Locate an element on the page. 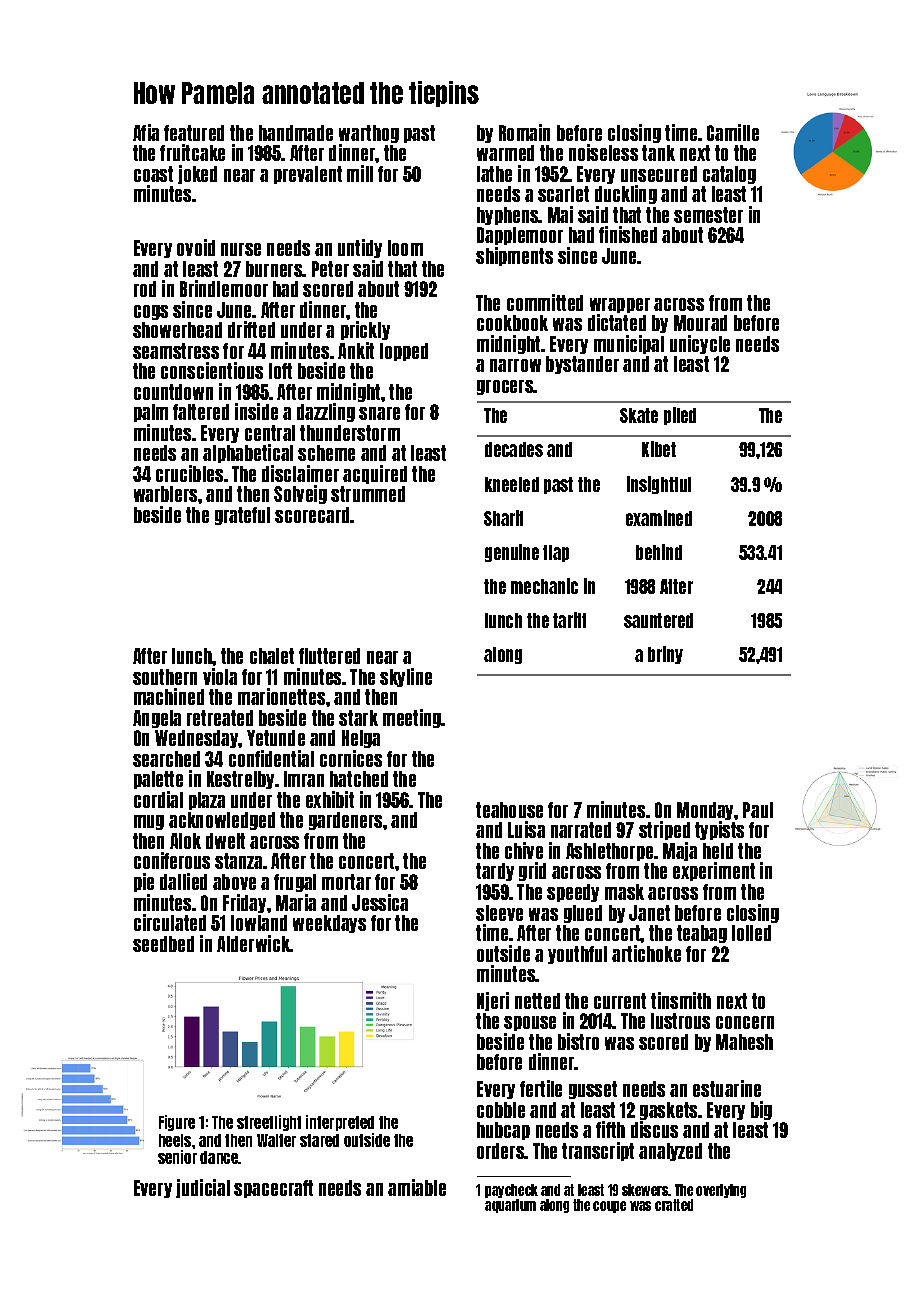 This page has height=1311, width=924. catalog is located at coordinates (729, 175).
